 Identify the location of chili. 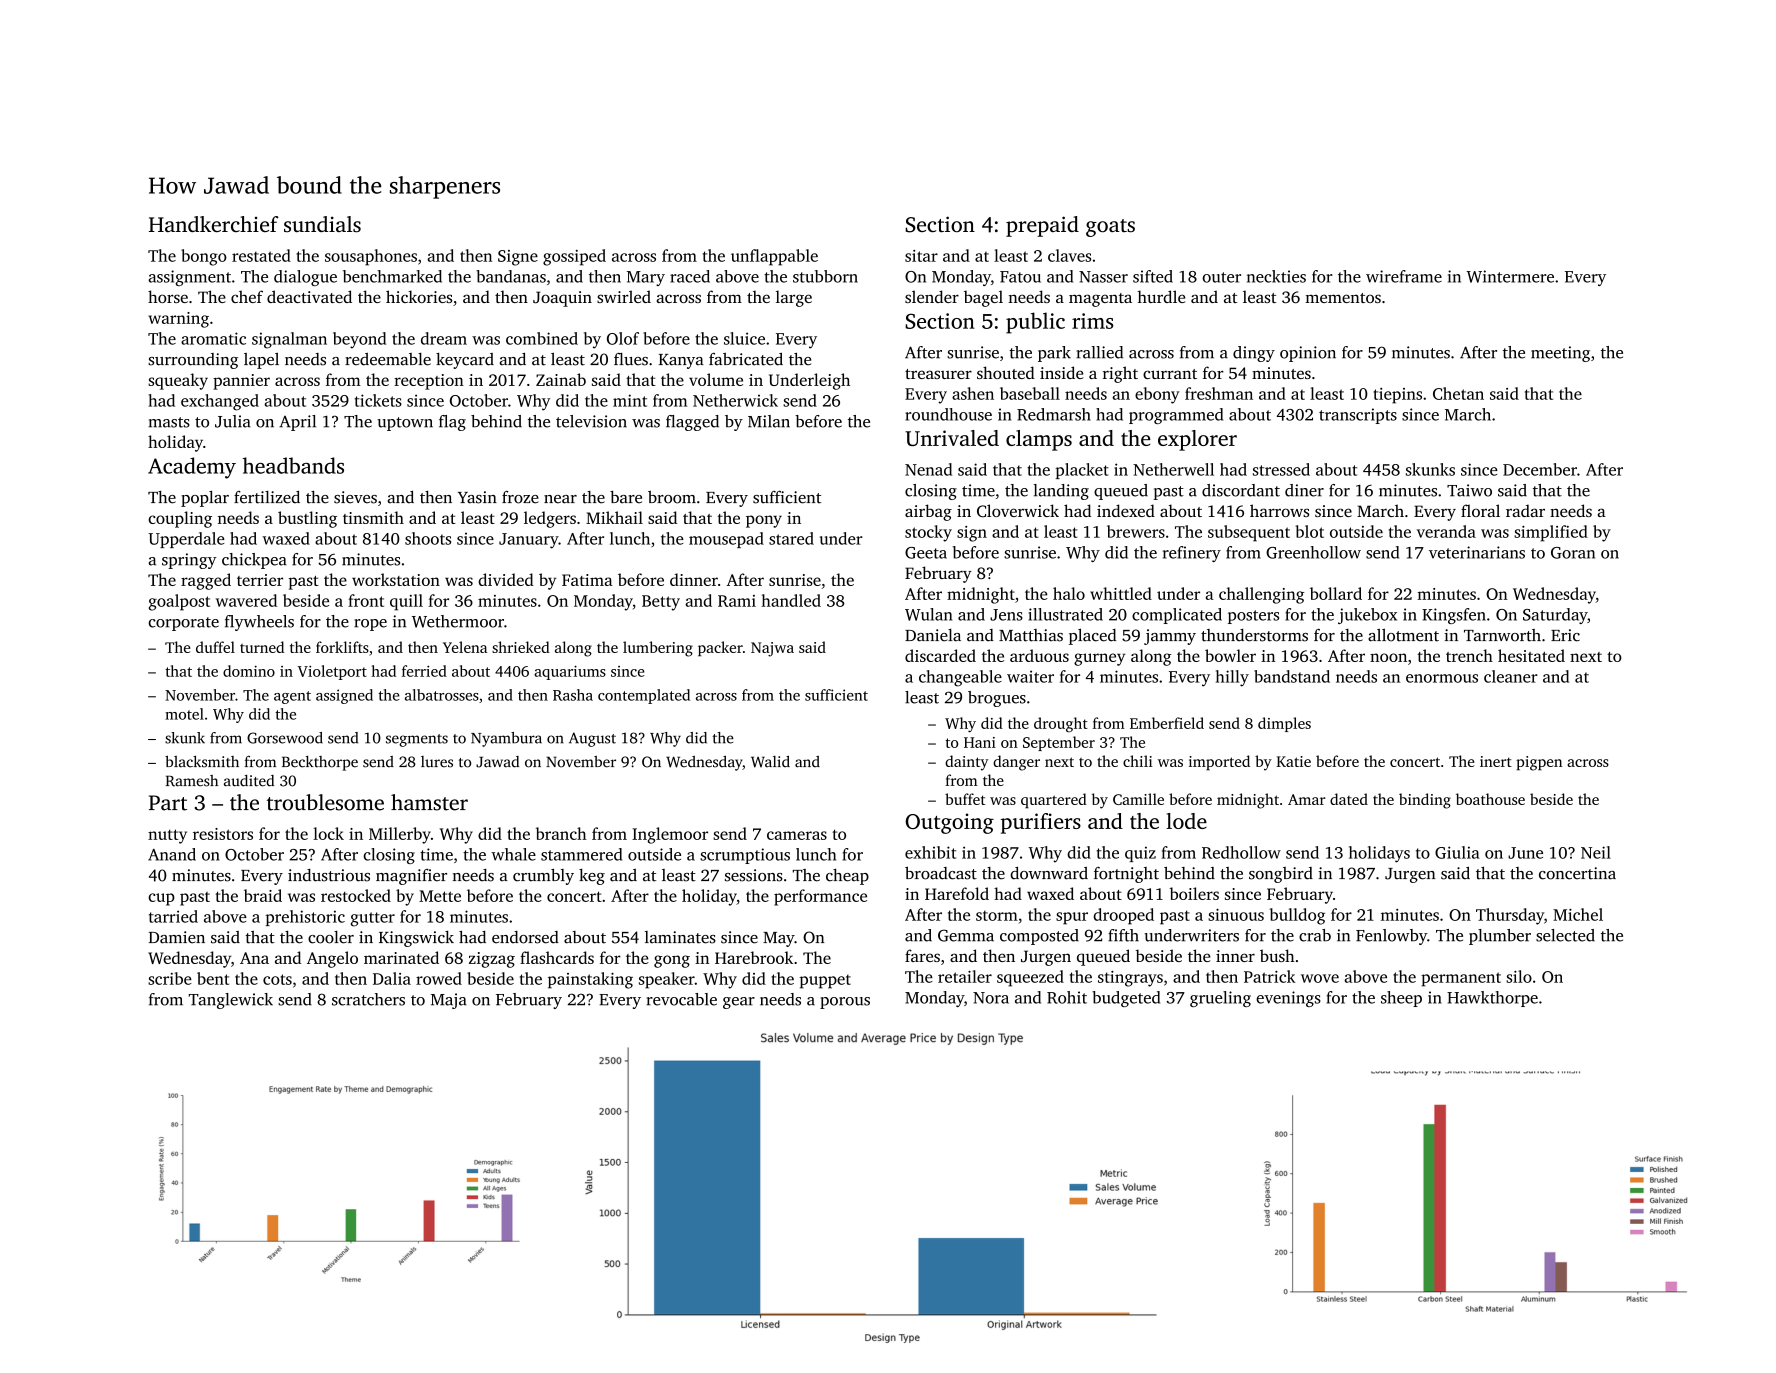
(1138, 761).
